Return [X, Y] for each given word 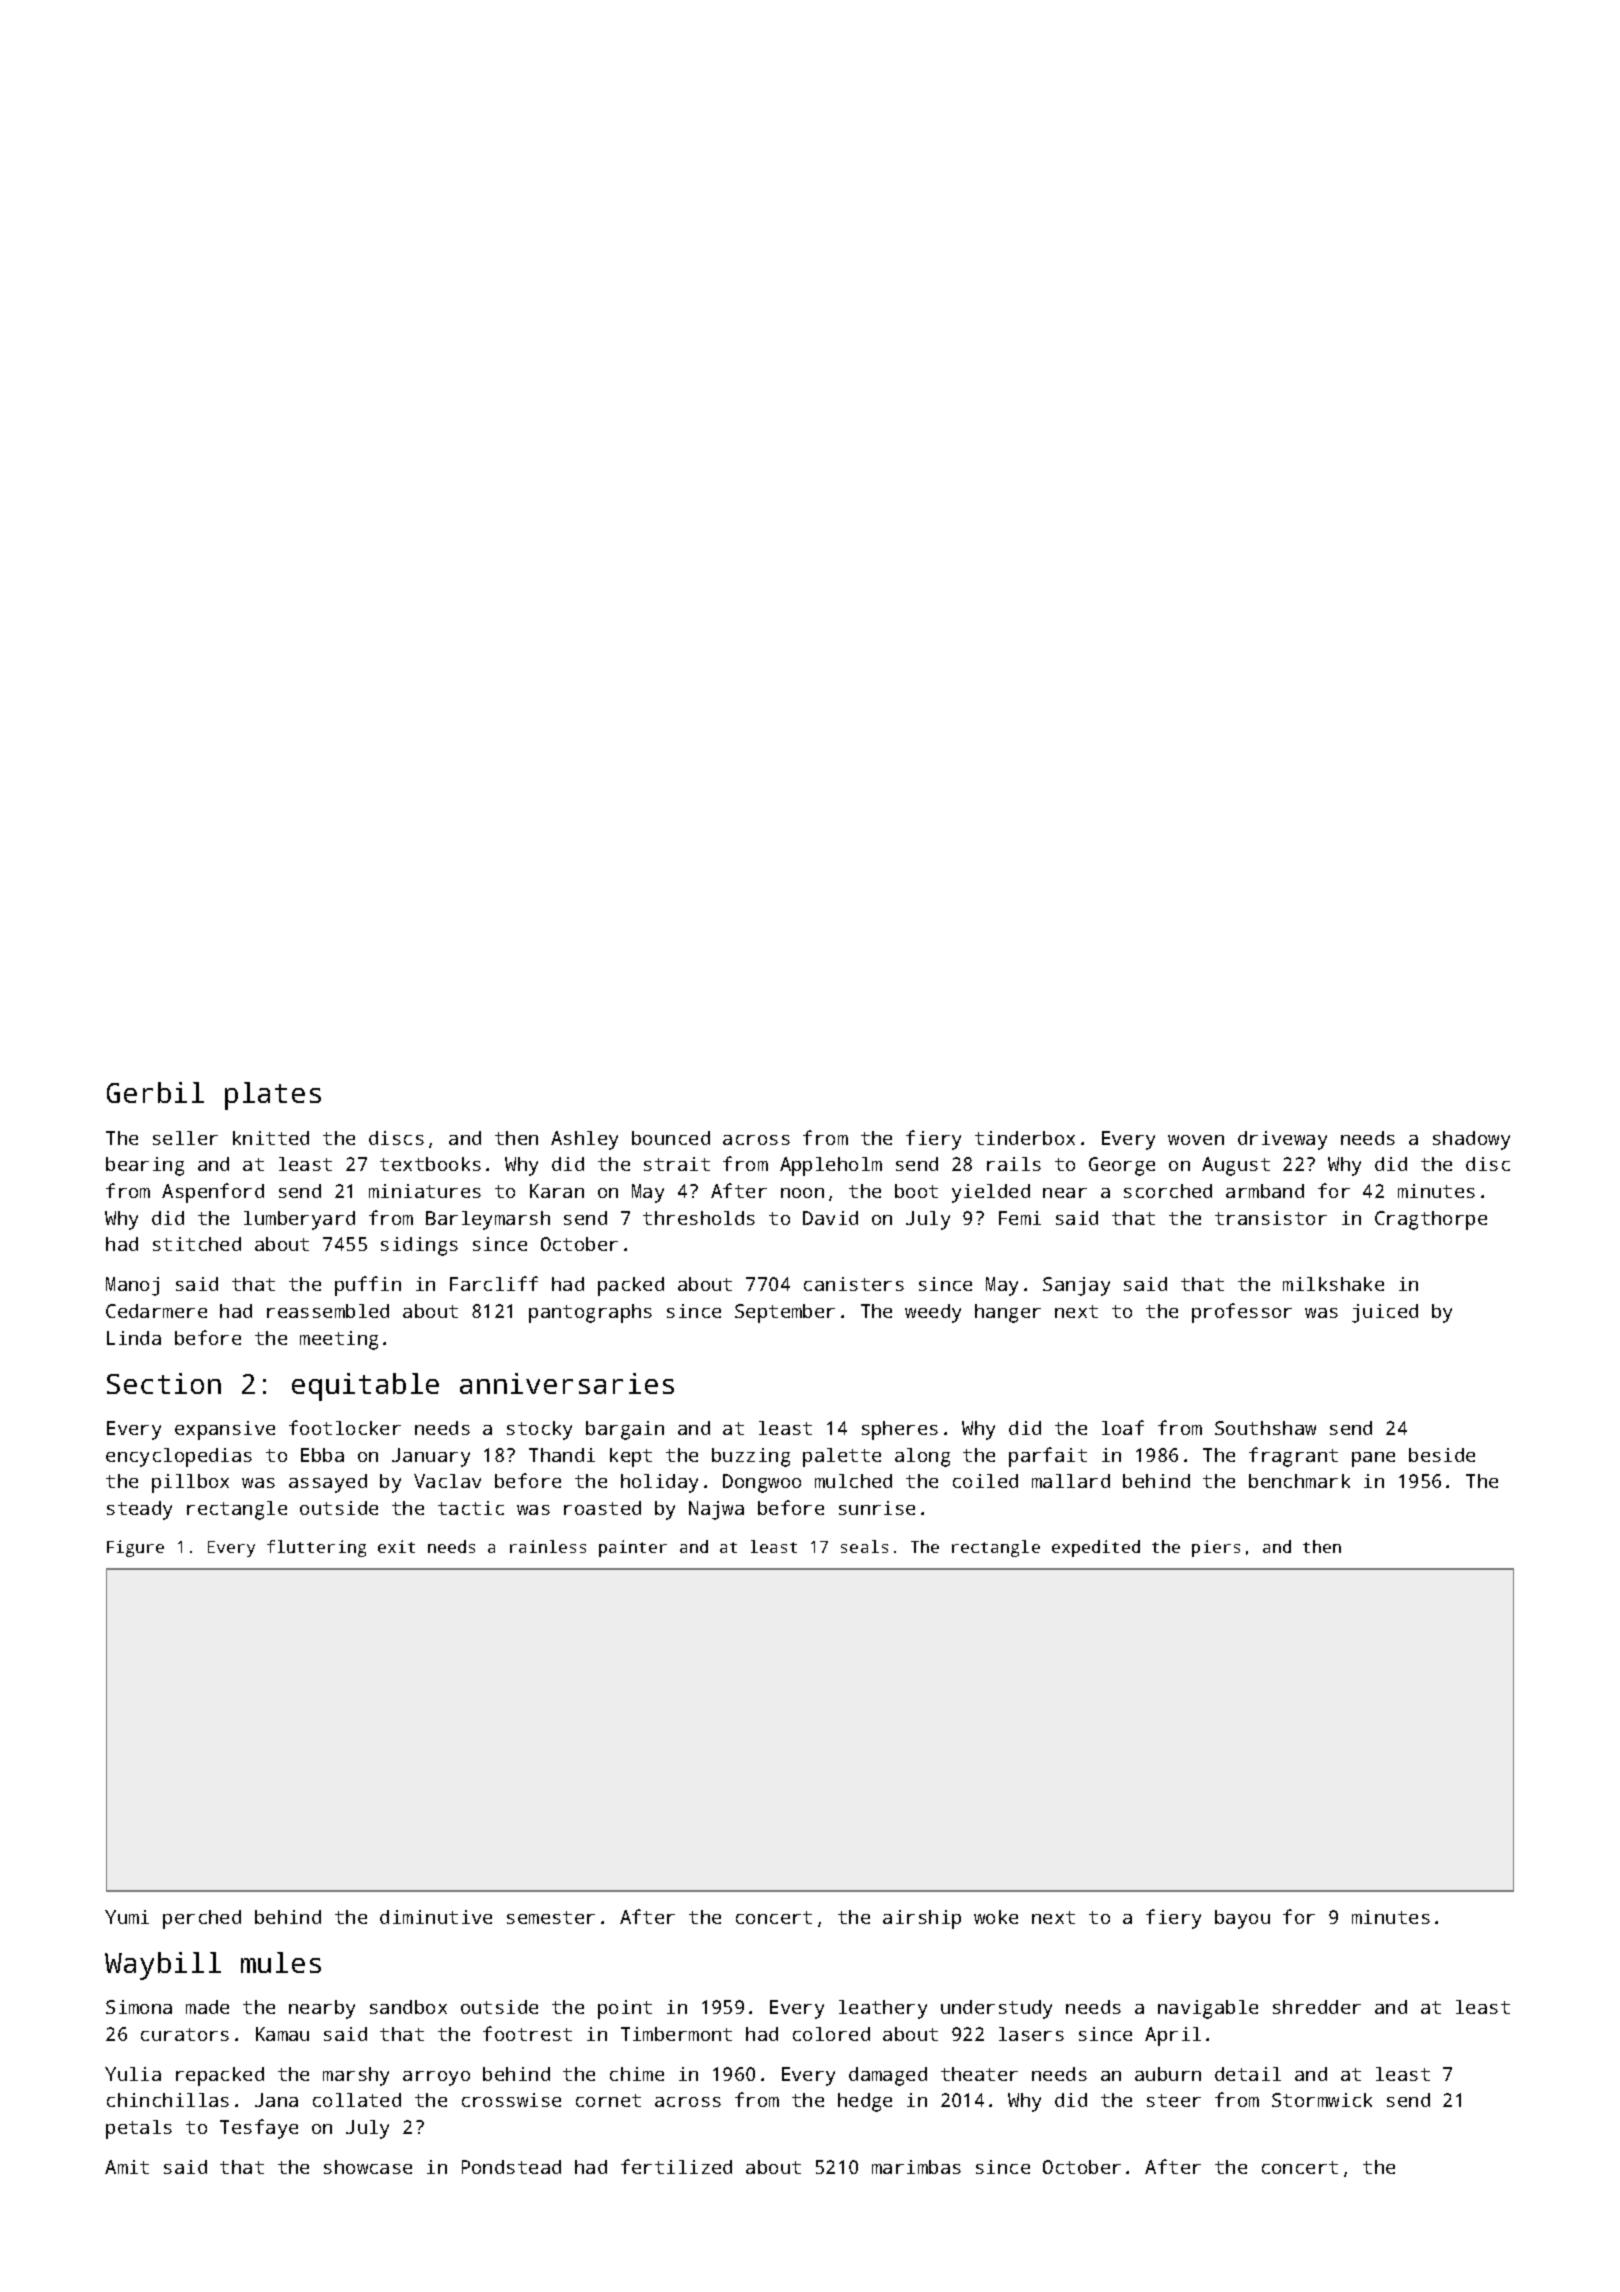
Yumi [127, 1917]
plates [273, 1096]
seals [864, 1546]
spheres [900, 1430]
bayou [1242, 1919]
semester [551, 1917]
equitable [365, 1387]
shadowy [1471, 1140]
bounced [671, 1138]
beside [1442, 1455]
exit [396, 1546]
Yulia [133, 2074]
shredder [1317, 2007]
